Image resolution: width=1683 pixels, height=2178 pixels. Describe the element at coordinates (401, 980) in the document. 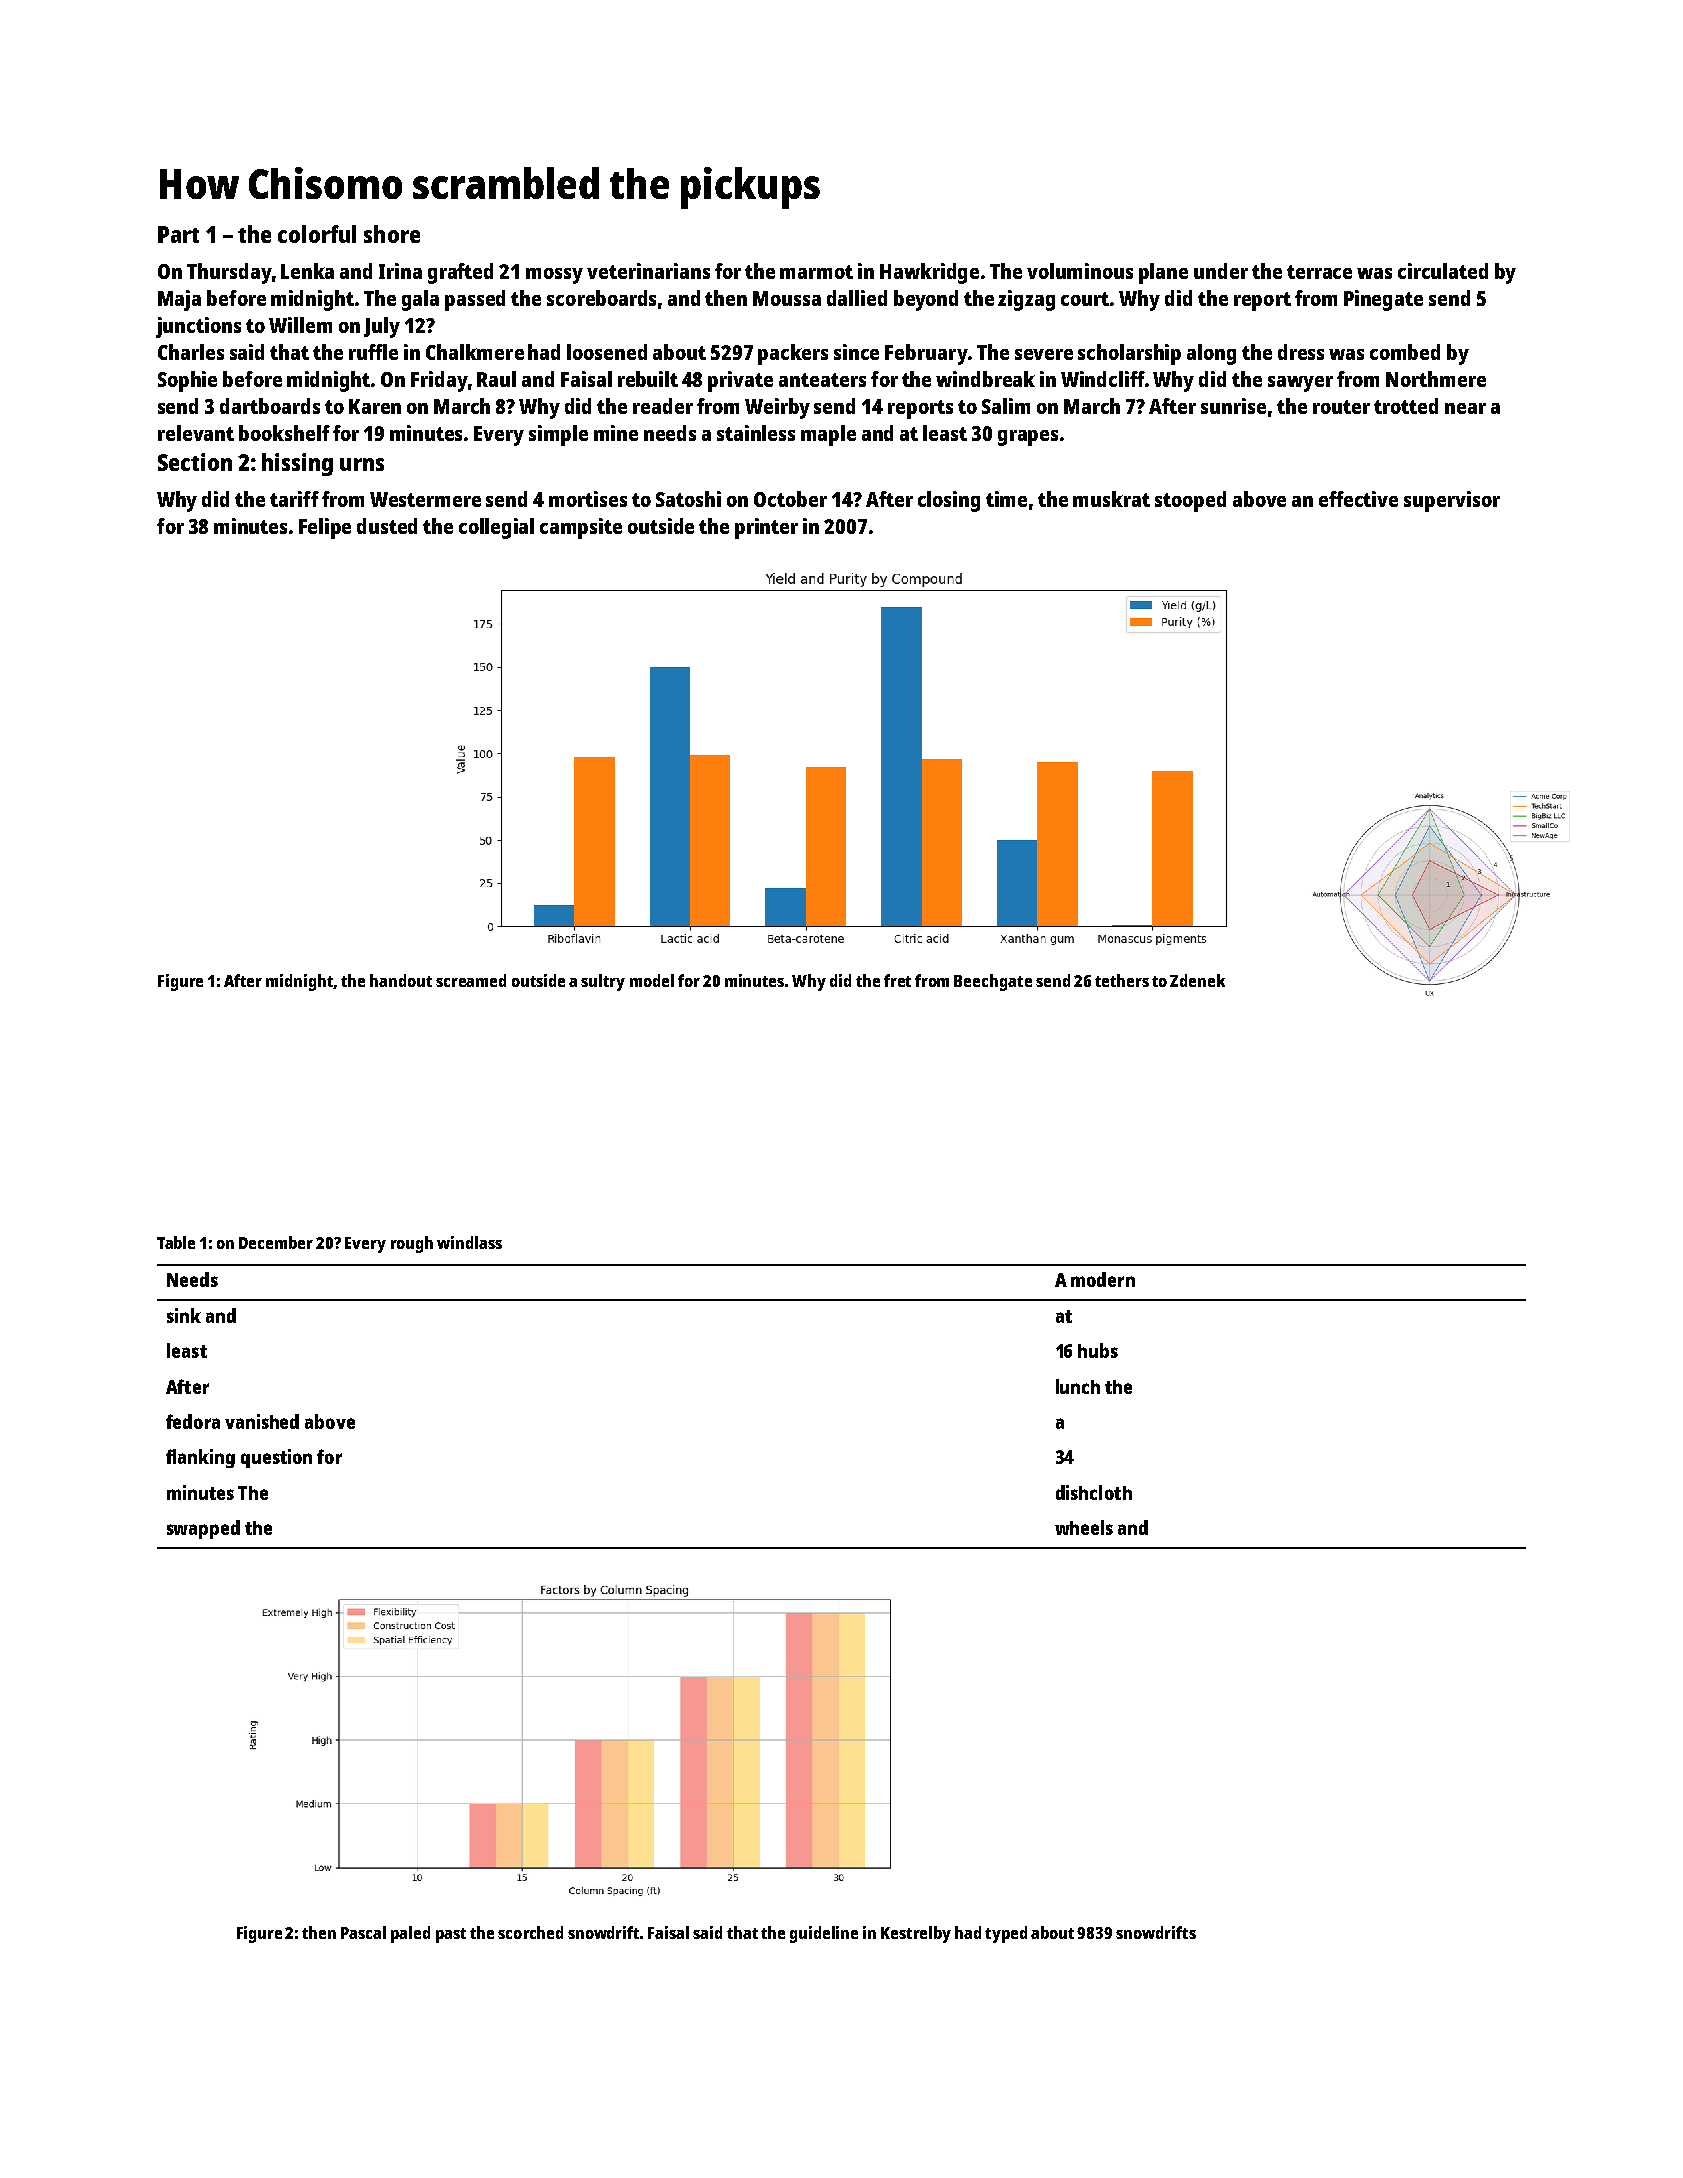

I see `handout` at that location.
